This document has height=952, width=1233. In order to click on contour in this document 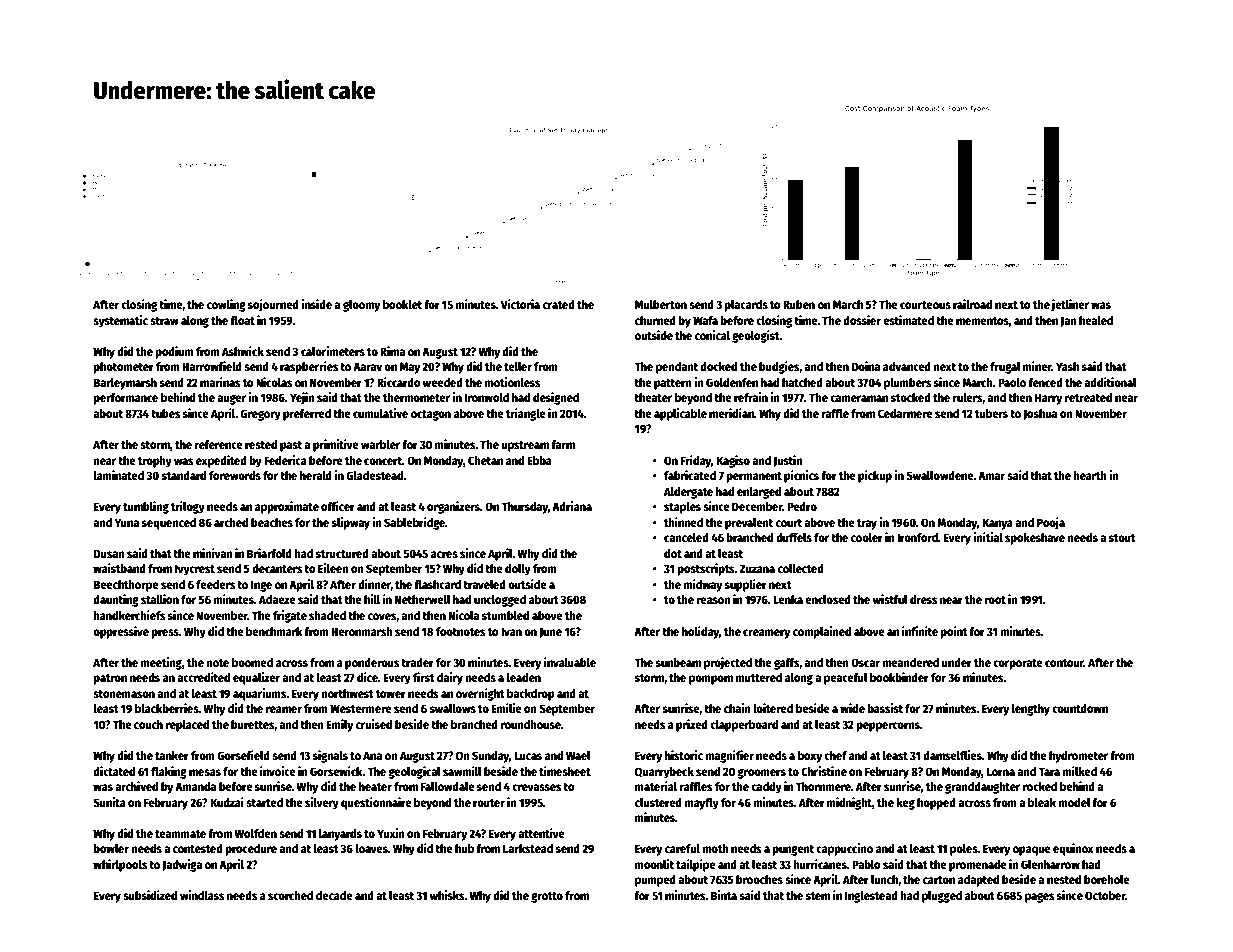, I will do `click(1064, 663)`.
